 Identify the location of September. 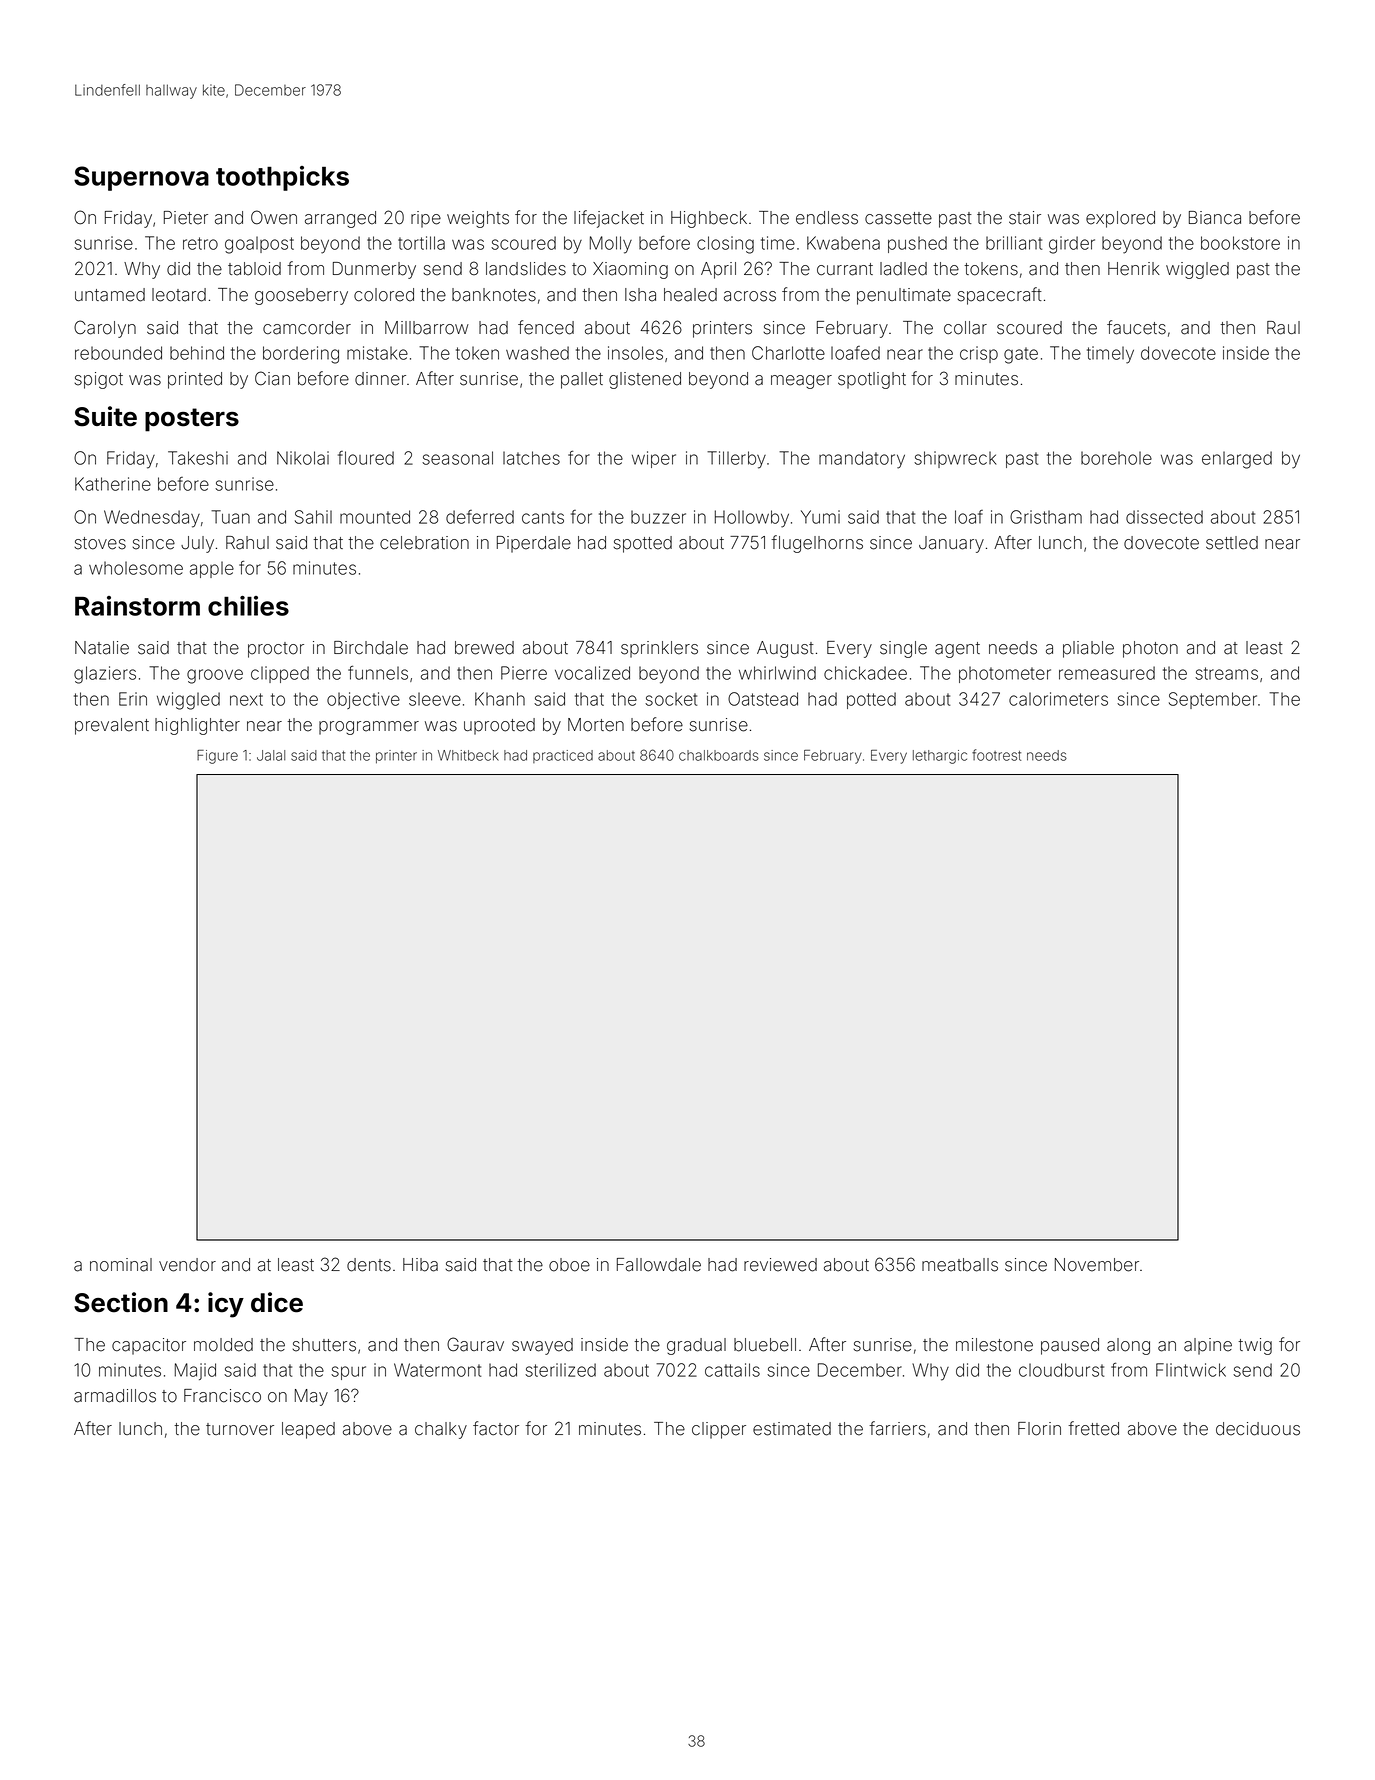
(1213, 700).
